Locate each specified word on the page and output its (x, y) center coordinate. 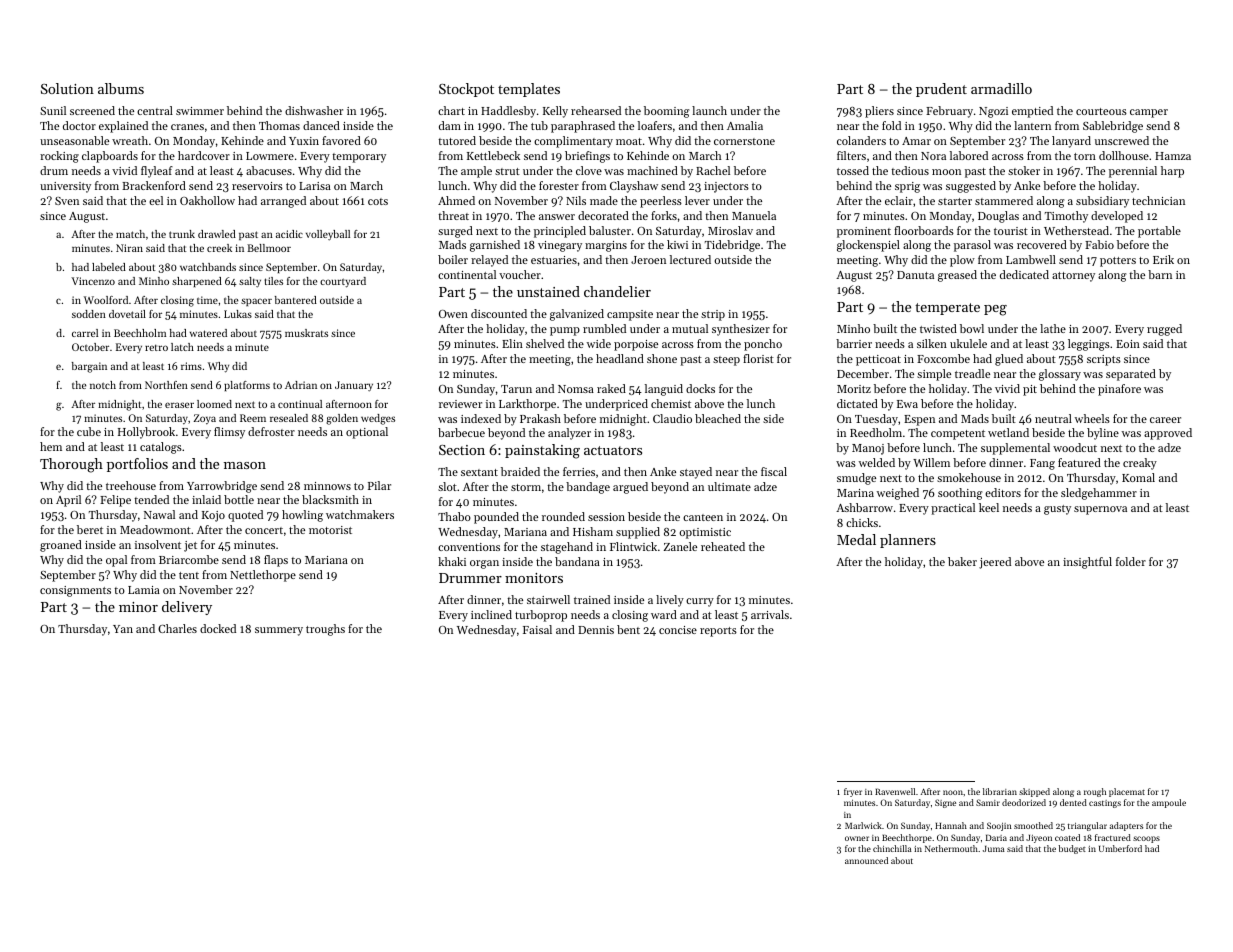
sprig (907, 187)
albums (121, 88)
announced (866, 860)
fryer (853, 792)
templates (529, 90)
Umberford (1120, 848)
